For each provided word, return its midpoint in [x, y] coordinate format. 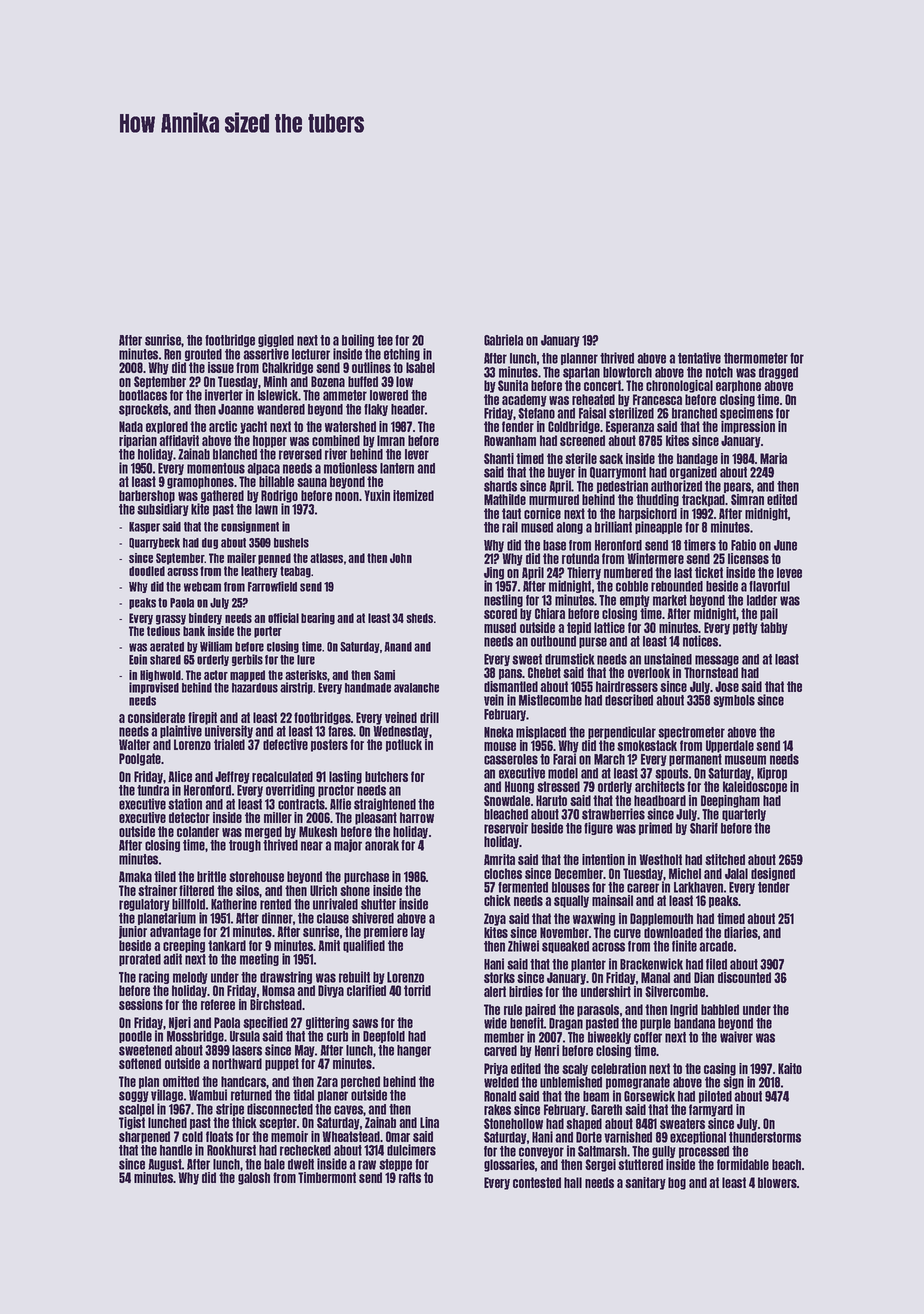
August [165, 1165]
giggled [276, 340]
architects [660, 786]
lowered [389, 395]
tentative [699, 358]
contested [537, 1182]
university [229, 731]
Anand [398, 647]
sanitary [645, 1183]
